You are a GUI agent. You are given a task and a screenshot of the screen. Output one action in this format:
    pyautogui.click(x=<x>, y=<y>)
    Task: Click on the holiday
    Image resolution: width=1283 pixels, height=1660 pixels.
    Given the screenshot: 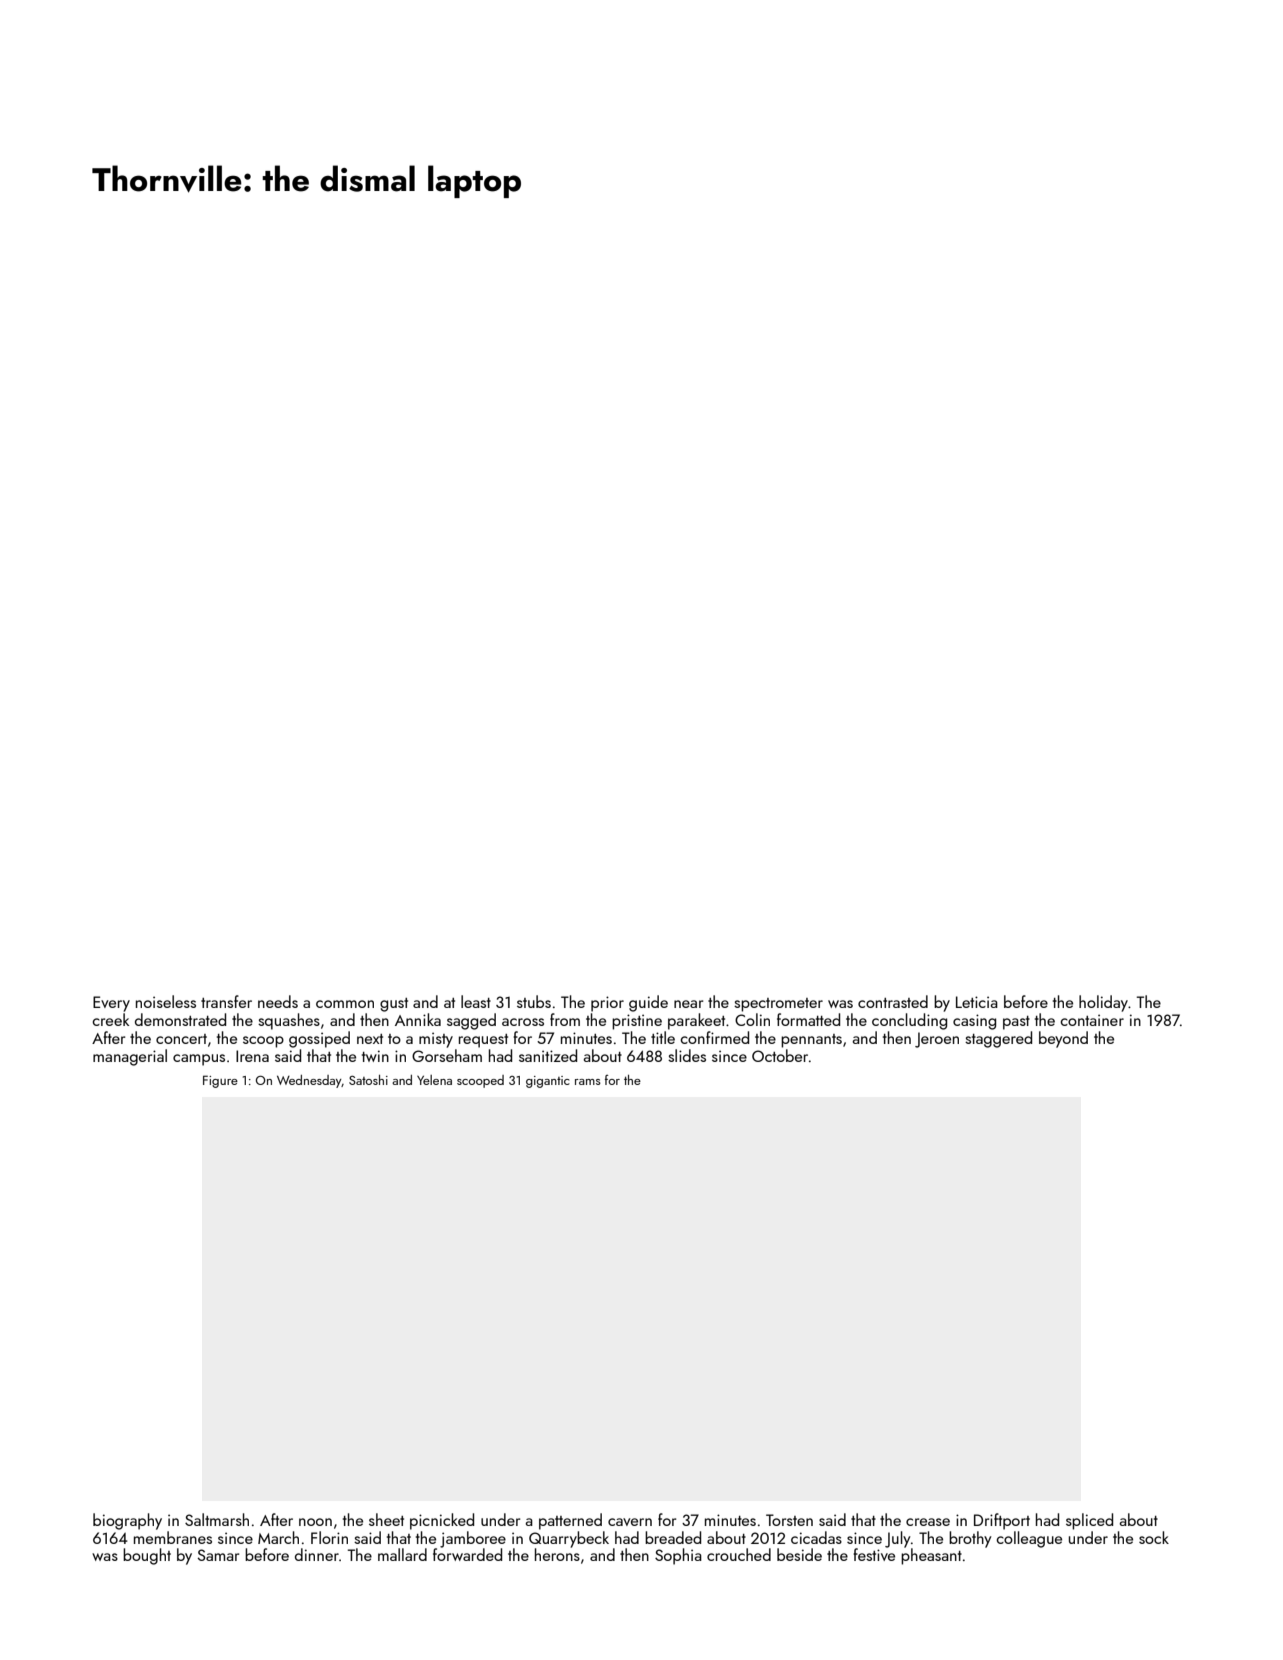 What is the action you would take?
    pyautogui.click(x=1103, y=1003)
